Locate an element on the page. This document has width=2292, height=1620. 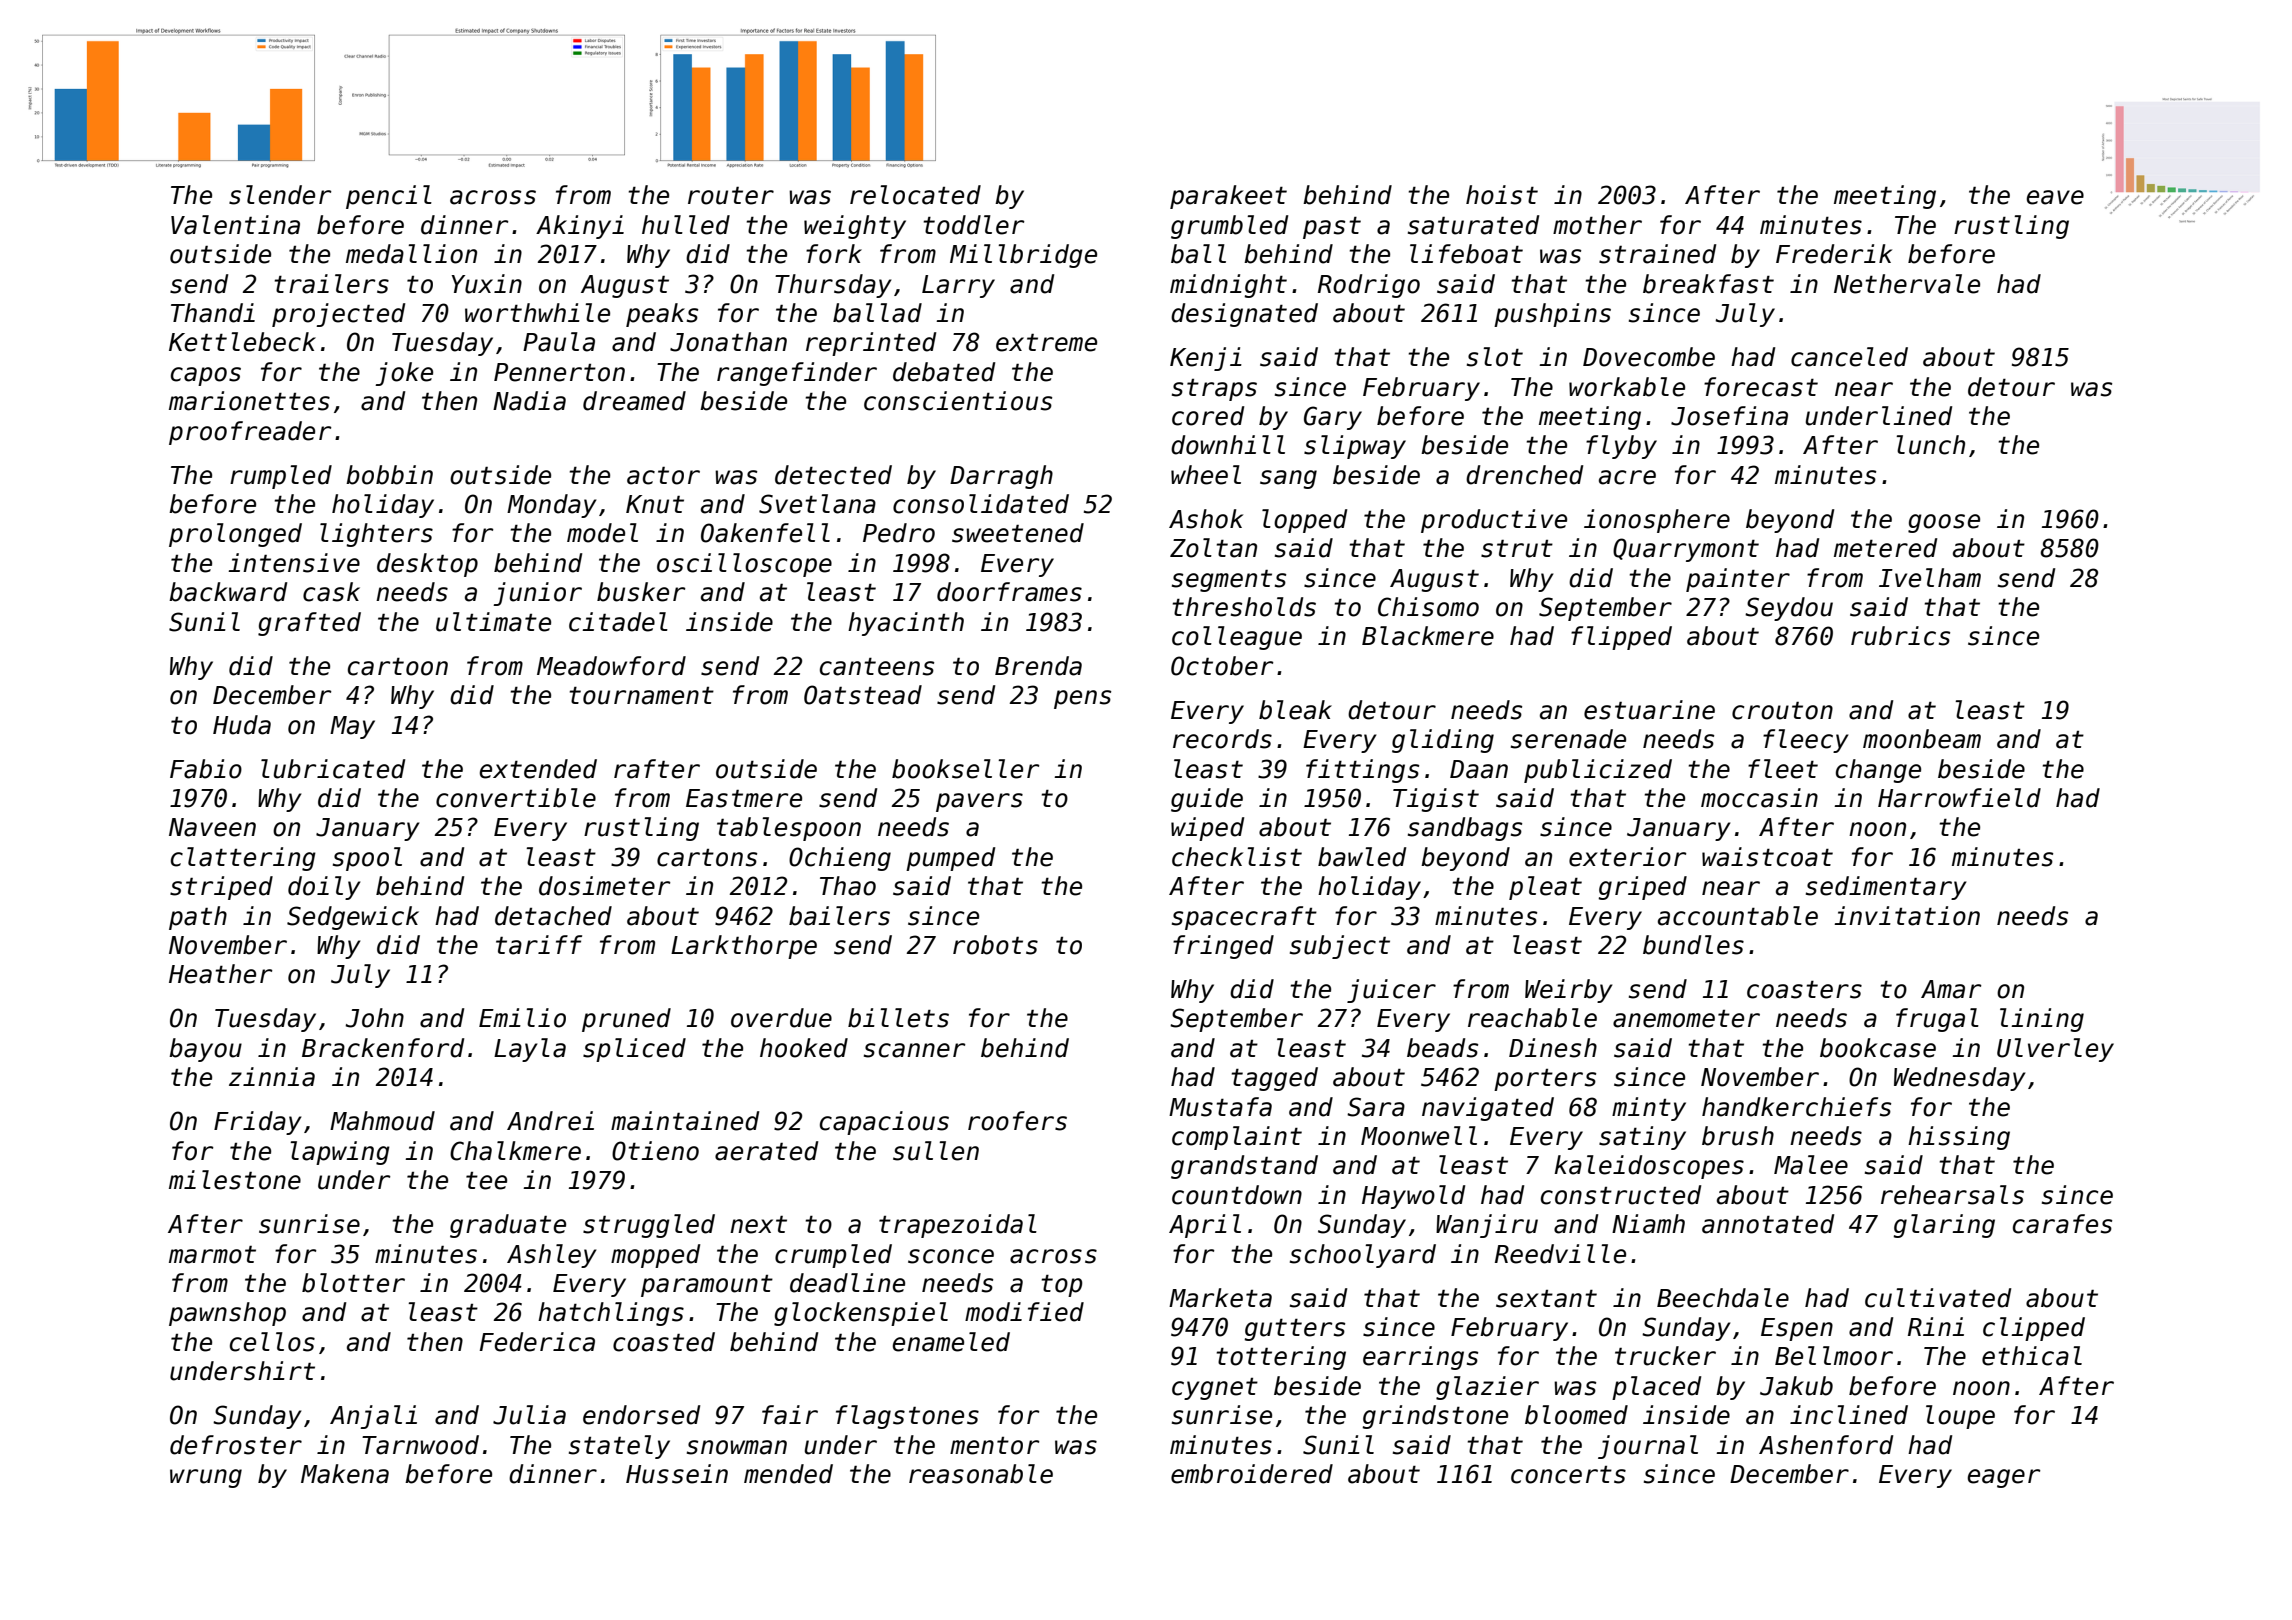
roofers is located at coordinates (1017, 1121).
